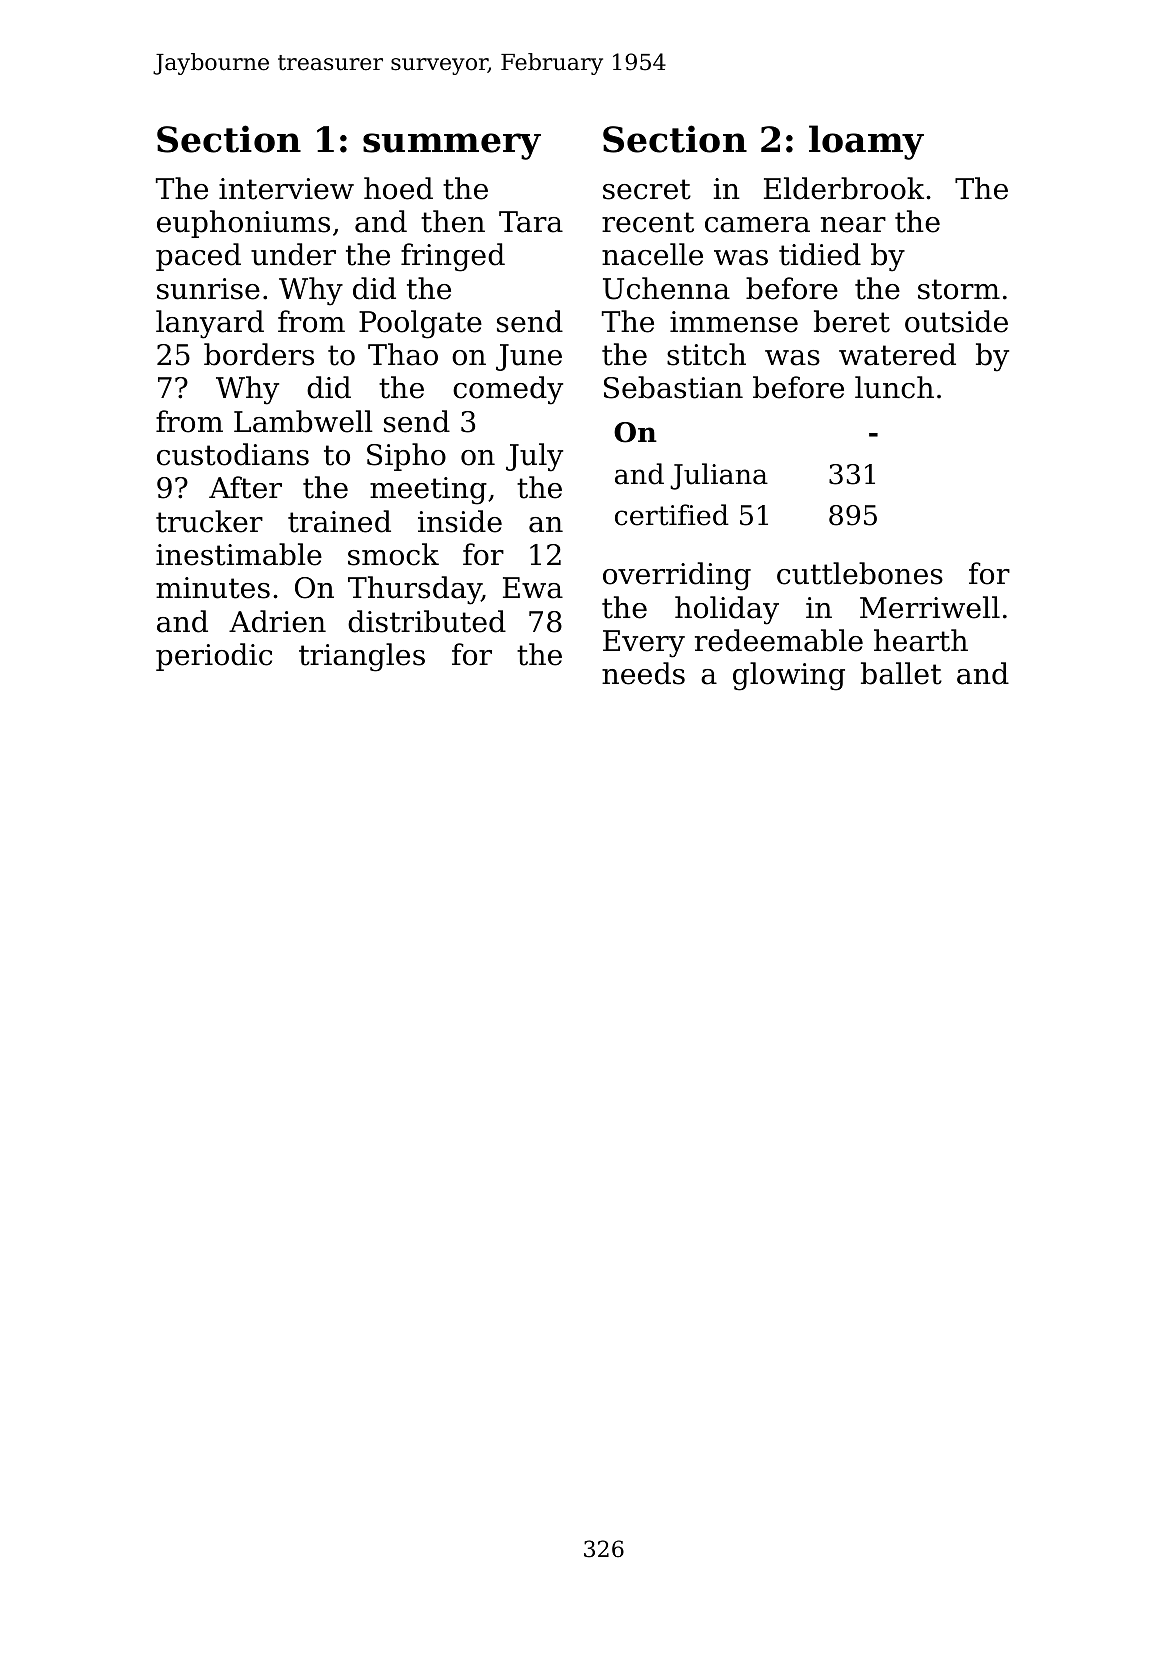 The width and height of the page is (1165, 1654). I want to click on Adrien, so click(277, 621).
